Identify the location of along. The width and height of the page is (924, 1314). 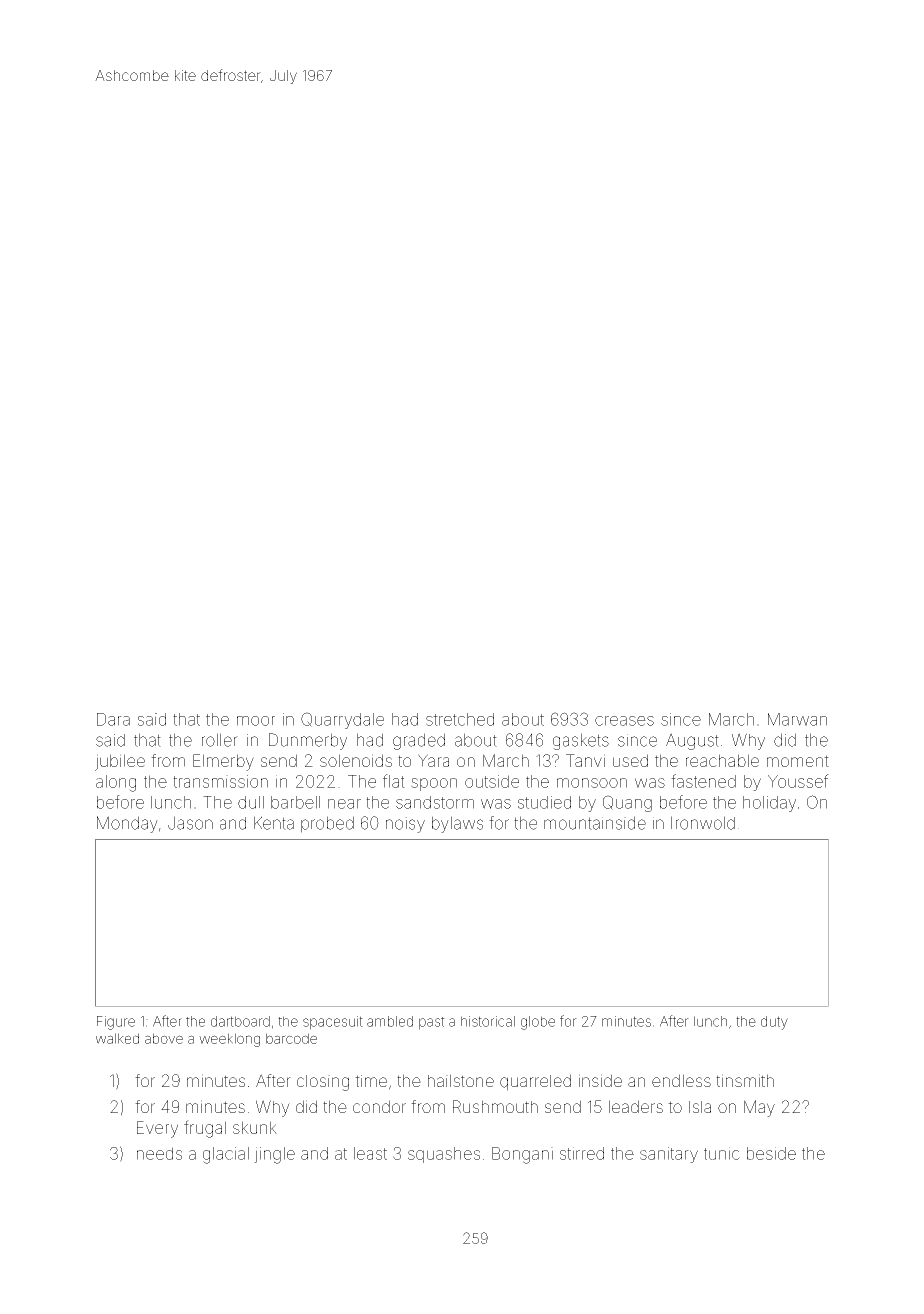
(116, 783).
